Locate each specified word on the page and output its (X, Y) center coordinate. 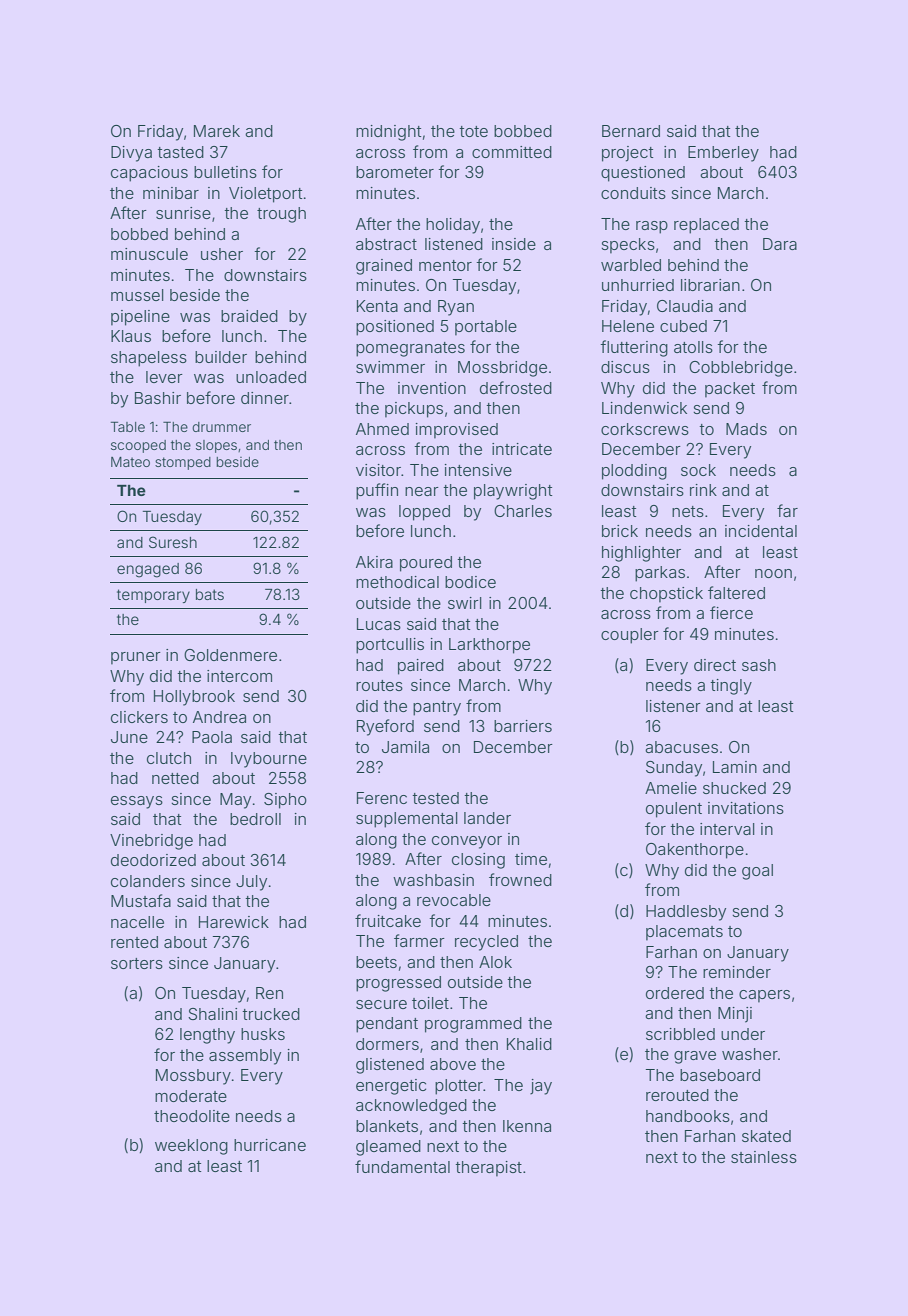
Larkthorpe (489, 646)
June (129, 737)
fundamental (402, 1166)
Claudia (685, 306)
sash (759, 665)
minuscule (149, 254)
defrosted (516, 387)
